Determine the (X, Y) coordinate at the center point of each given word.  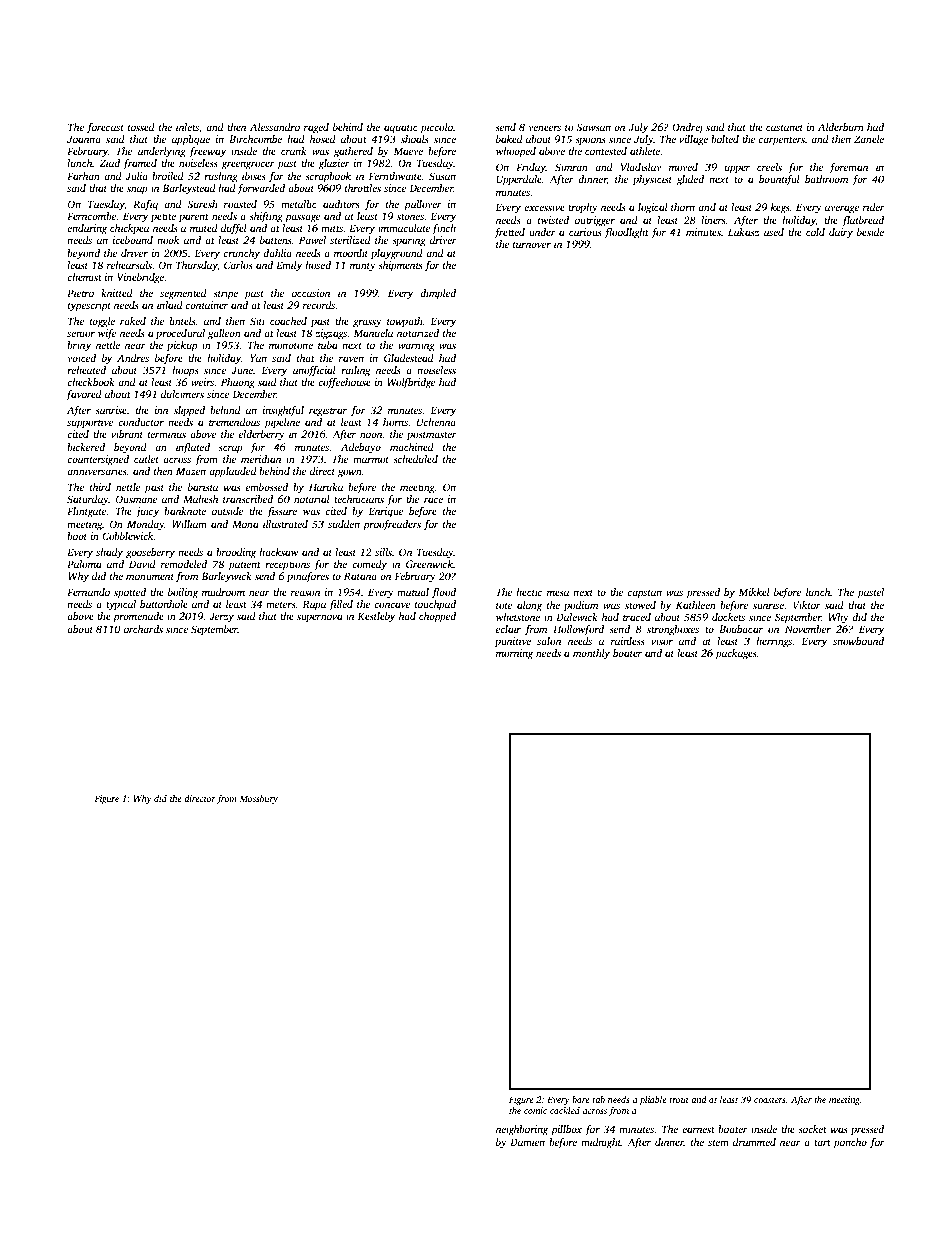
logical (653, 208)
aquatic (401, 128)
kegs (780, 208)
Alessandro (275, 127)
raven (351, 359)
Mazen (191, 471)
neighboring (522, 1130)
